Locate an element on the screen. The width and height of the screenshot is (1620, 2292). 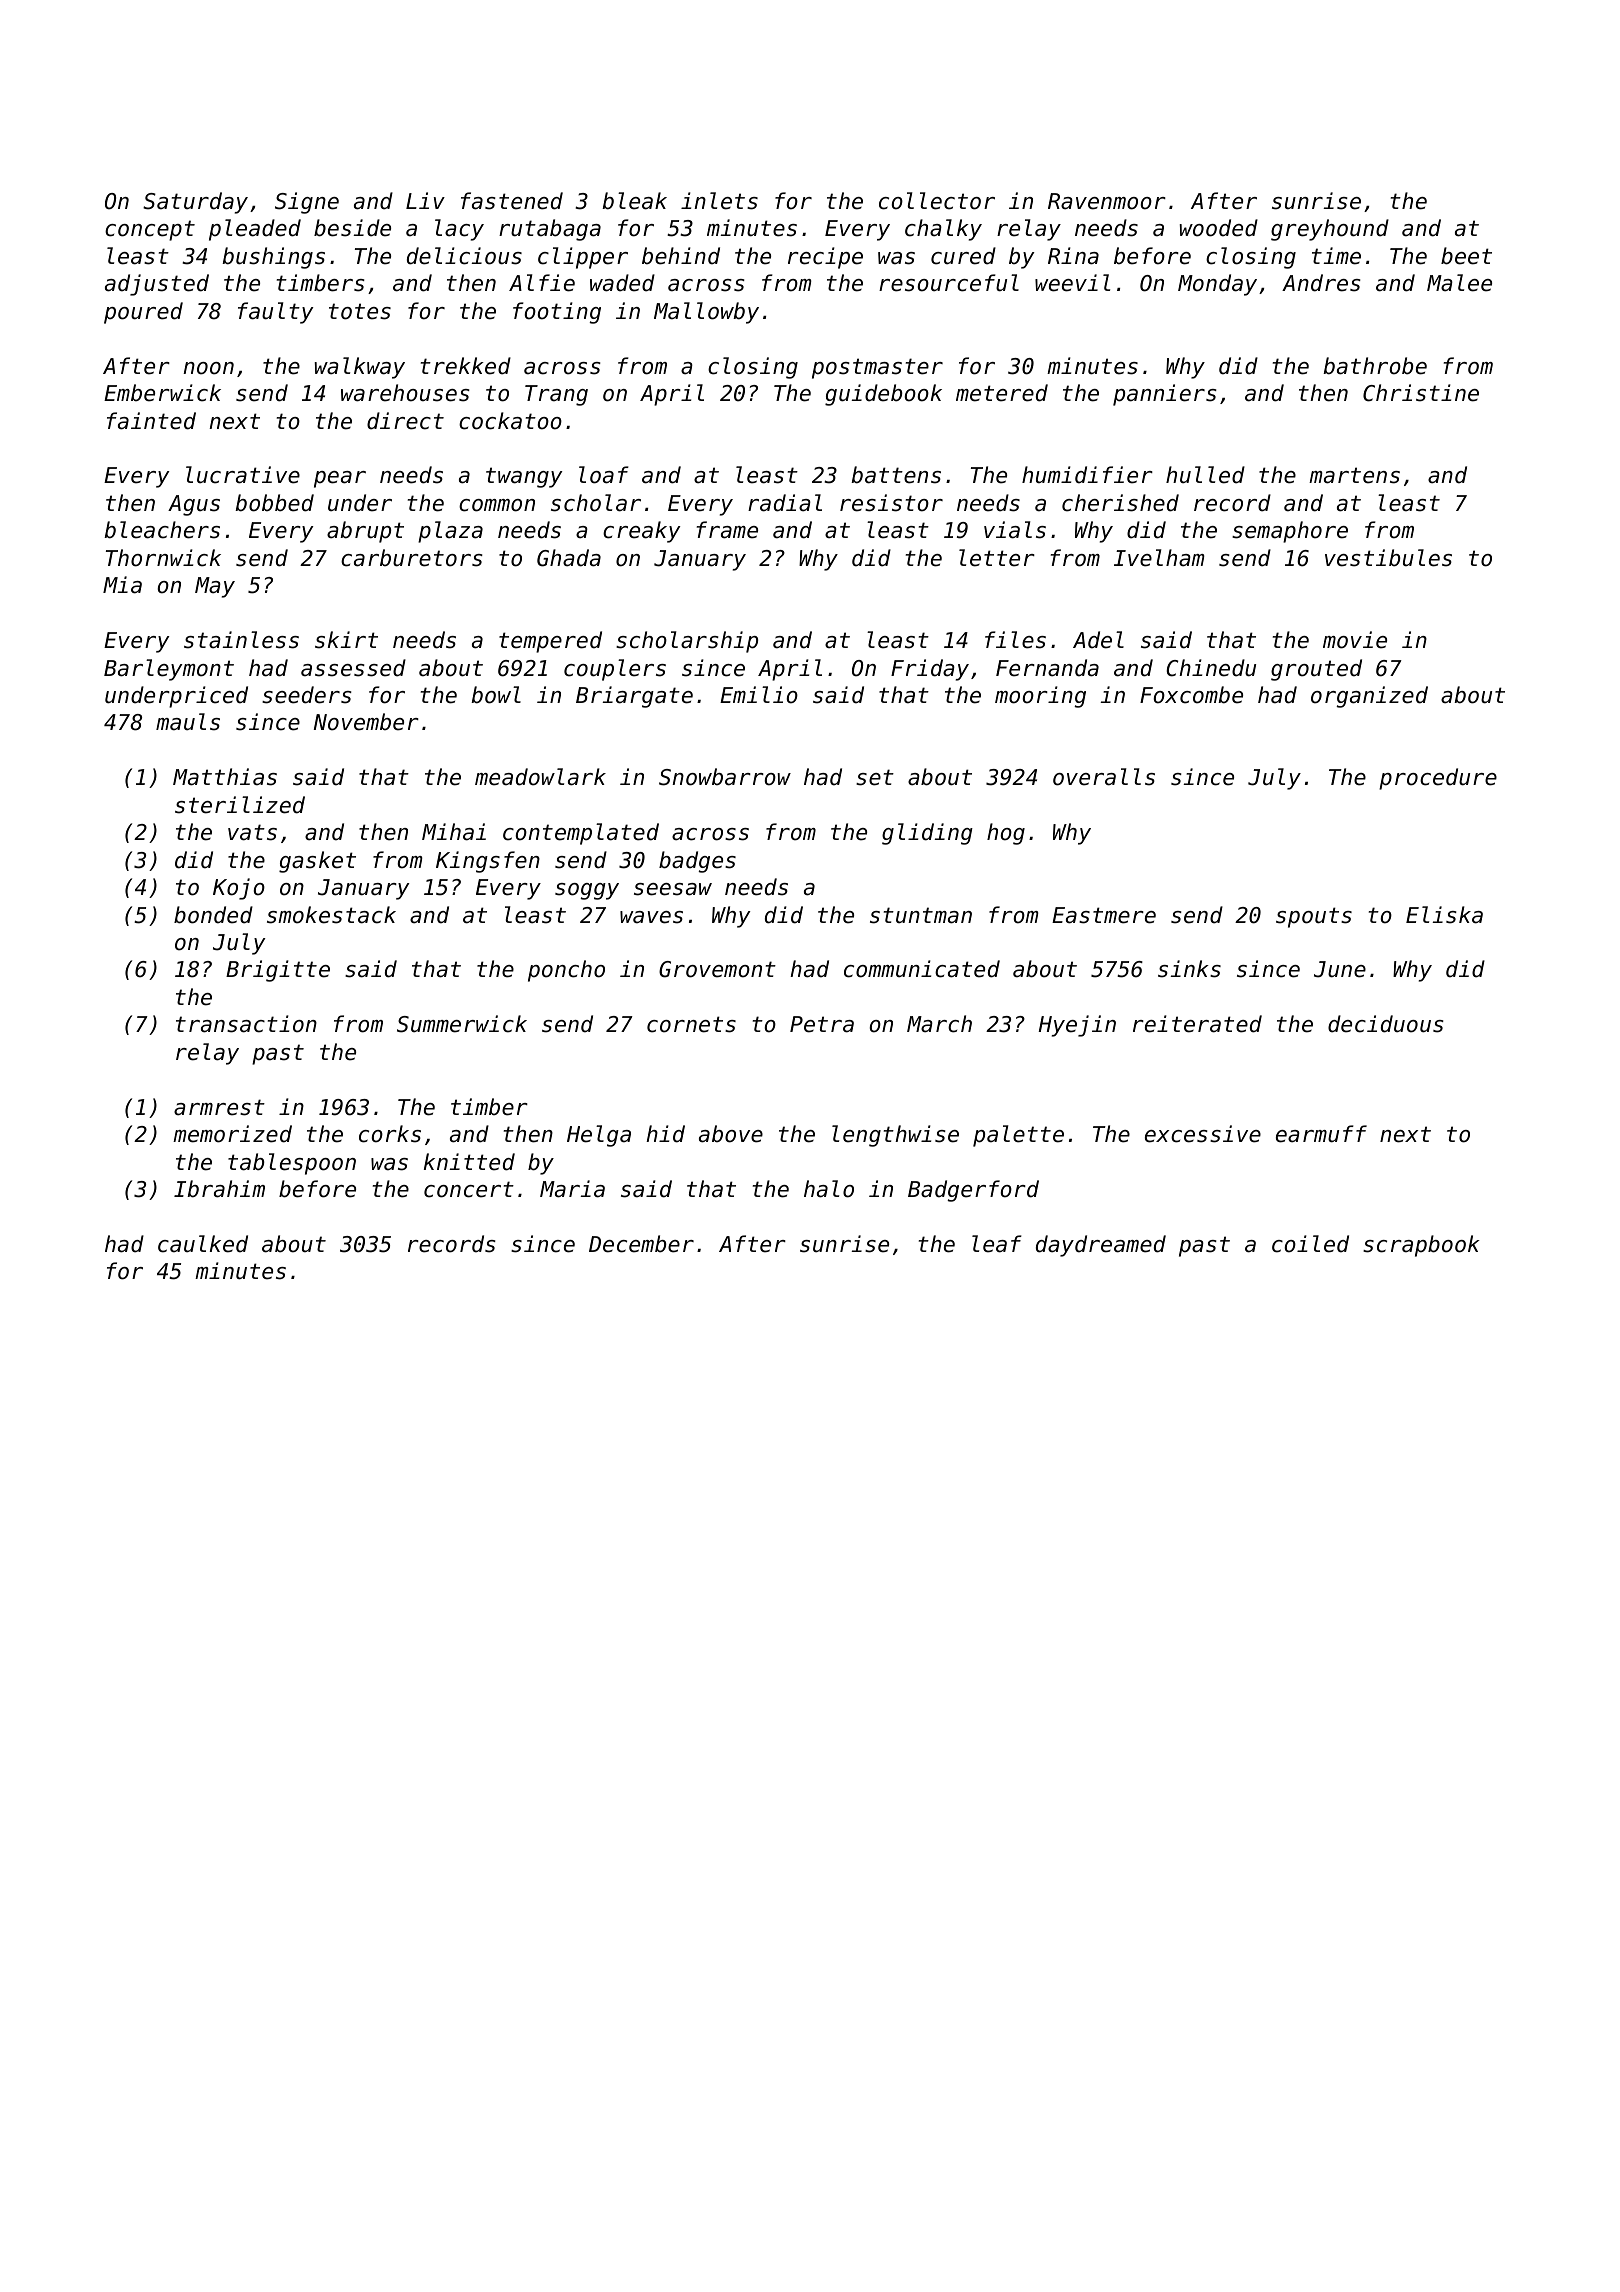
meadowlark is located at coordinates (540, 777).
